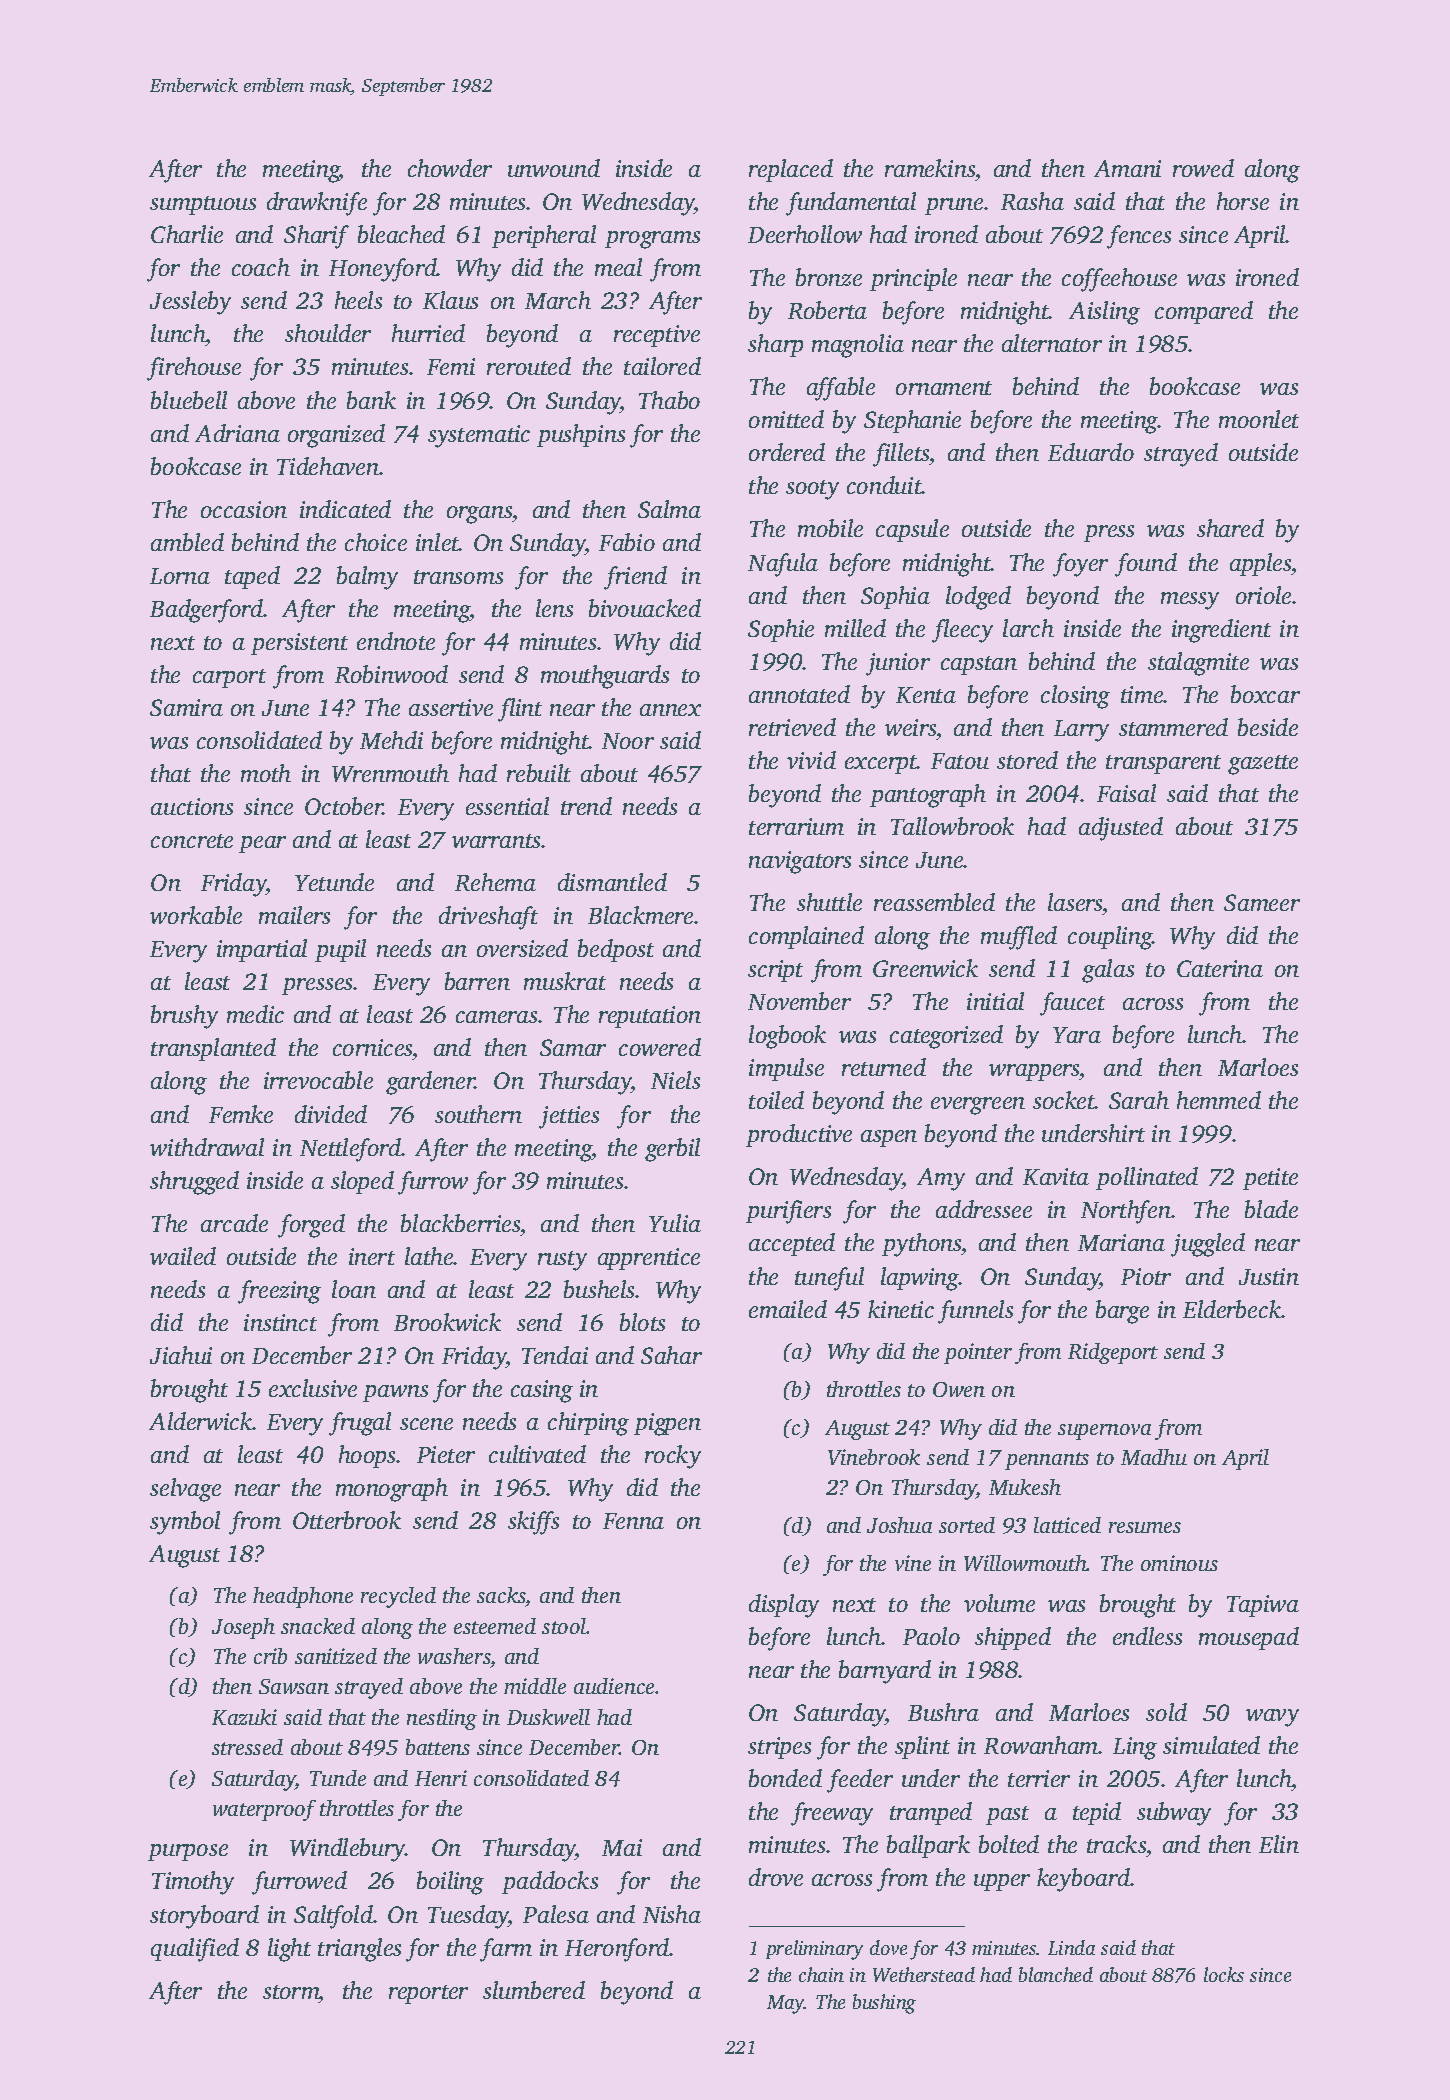 The image size is (1450, 2100). I want to click on subway, so click(1174, 1814).
